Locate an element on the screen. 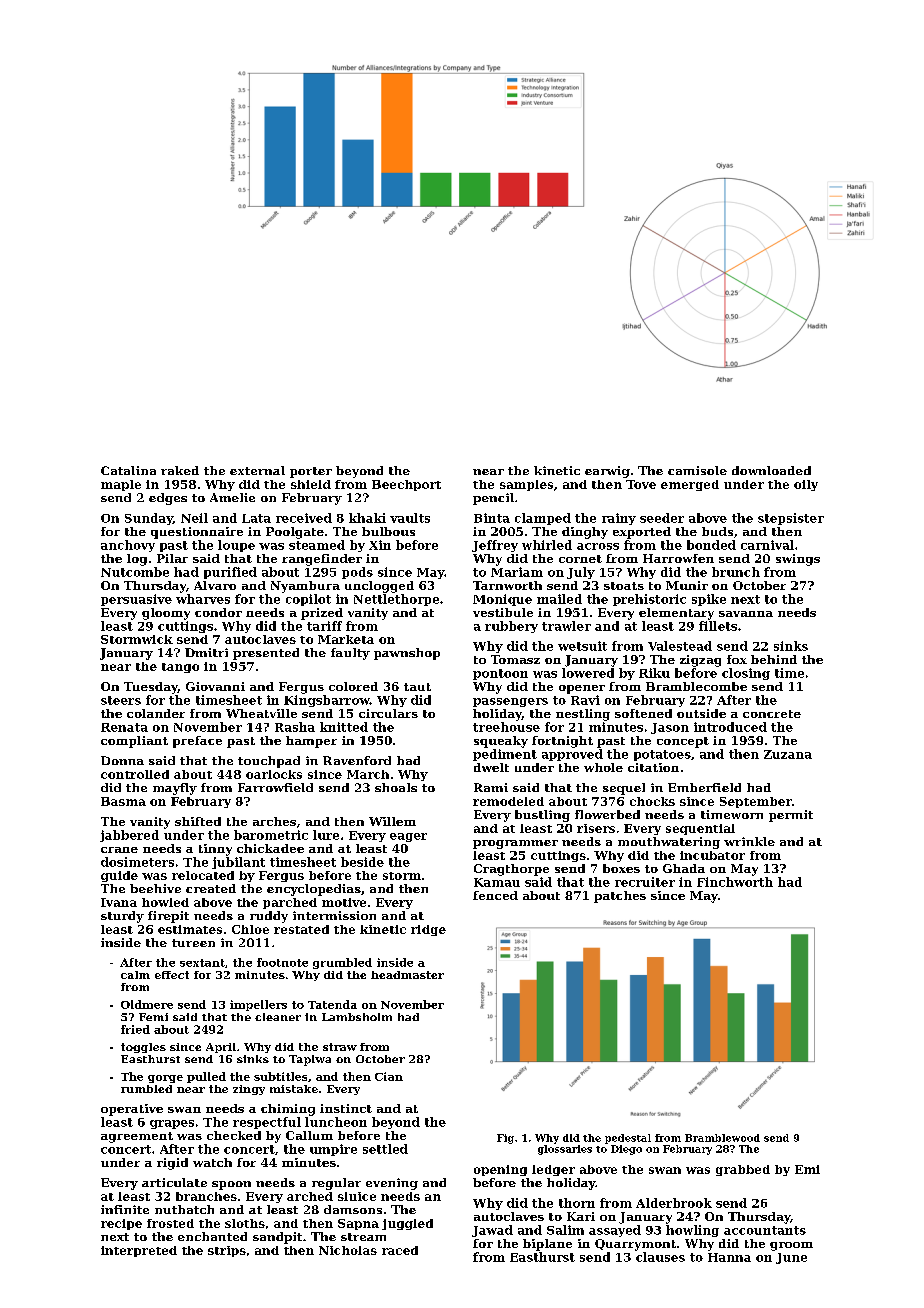 The image size is (924, 1308). groom is located at coordinates (791, 1246).
